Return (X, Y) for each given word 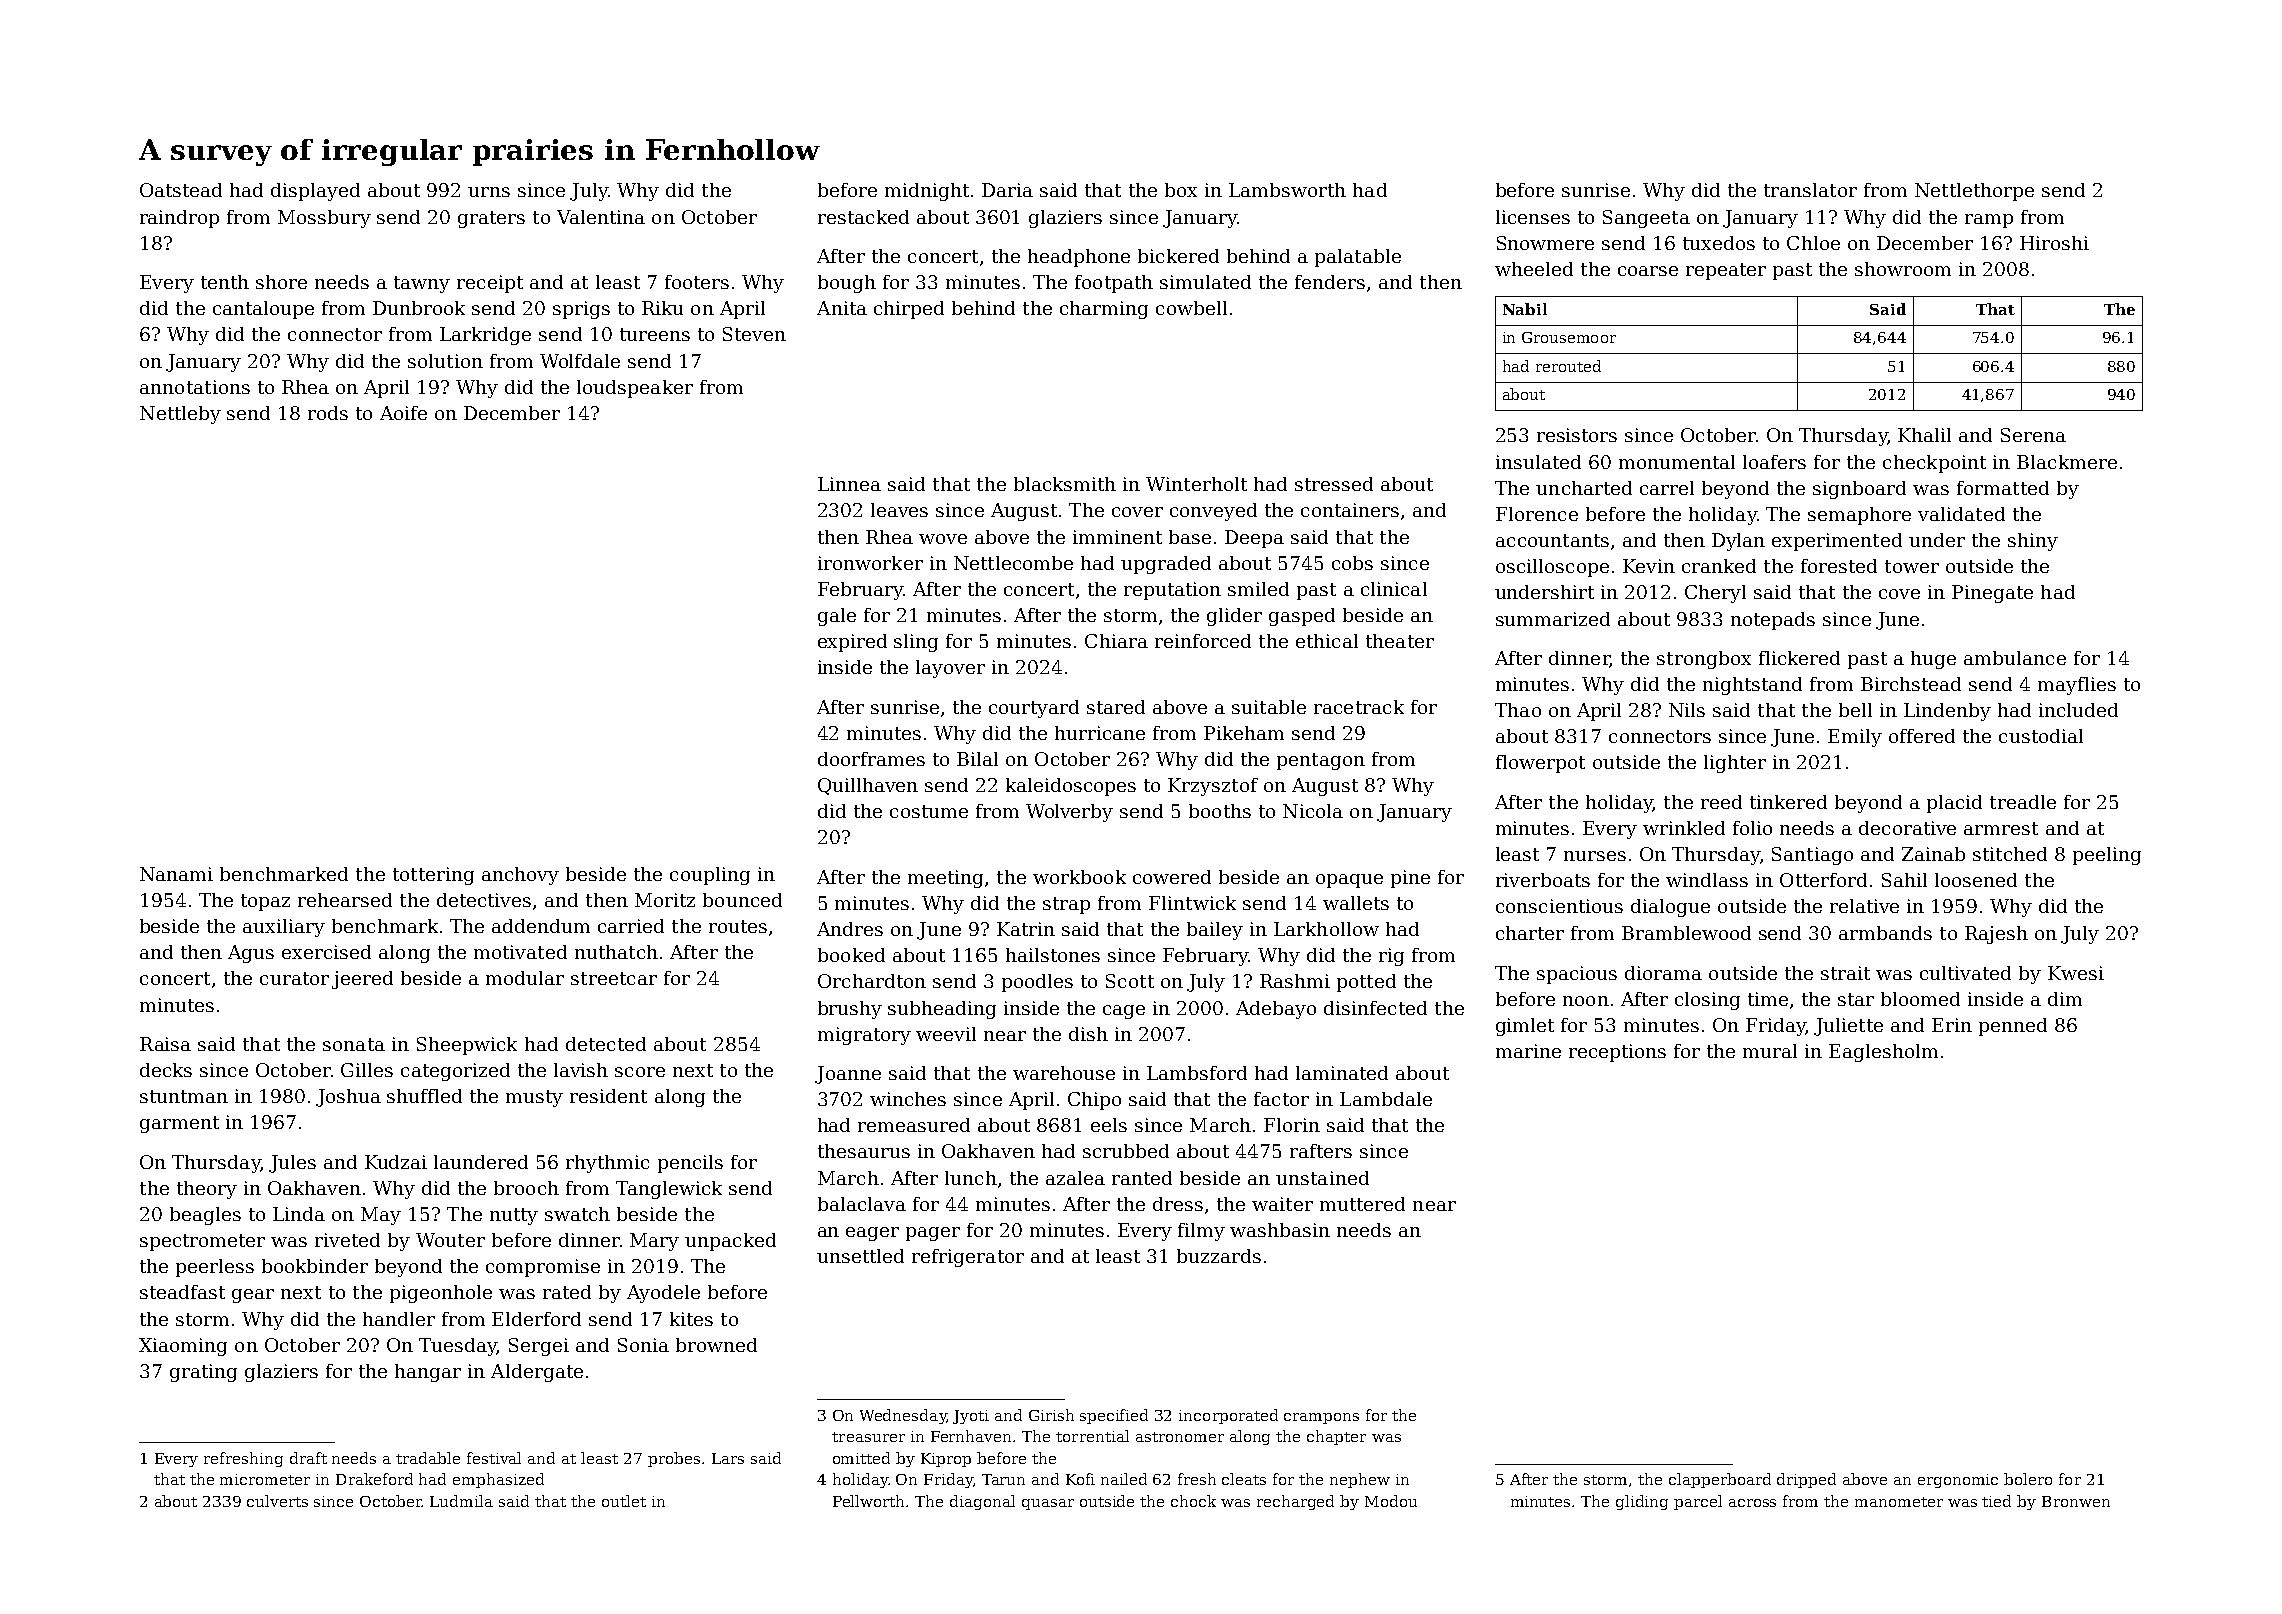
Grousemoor (1569, 337)
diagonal (982, 1502)
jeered (362, 980)
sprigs (581, 310)
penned (2013, 1027)
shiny (2033, 542)
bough (847, 284)
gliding (1642, 1502)
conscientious (1559, 906)
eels (1109, 1125)
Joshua (348, 1098)
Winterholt (1196, 484)
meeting (945, 879)
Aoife (403, 413)
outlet (624, 1501)
